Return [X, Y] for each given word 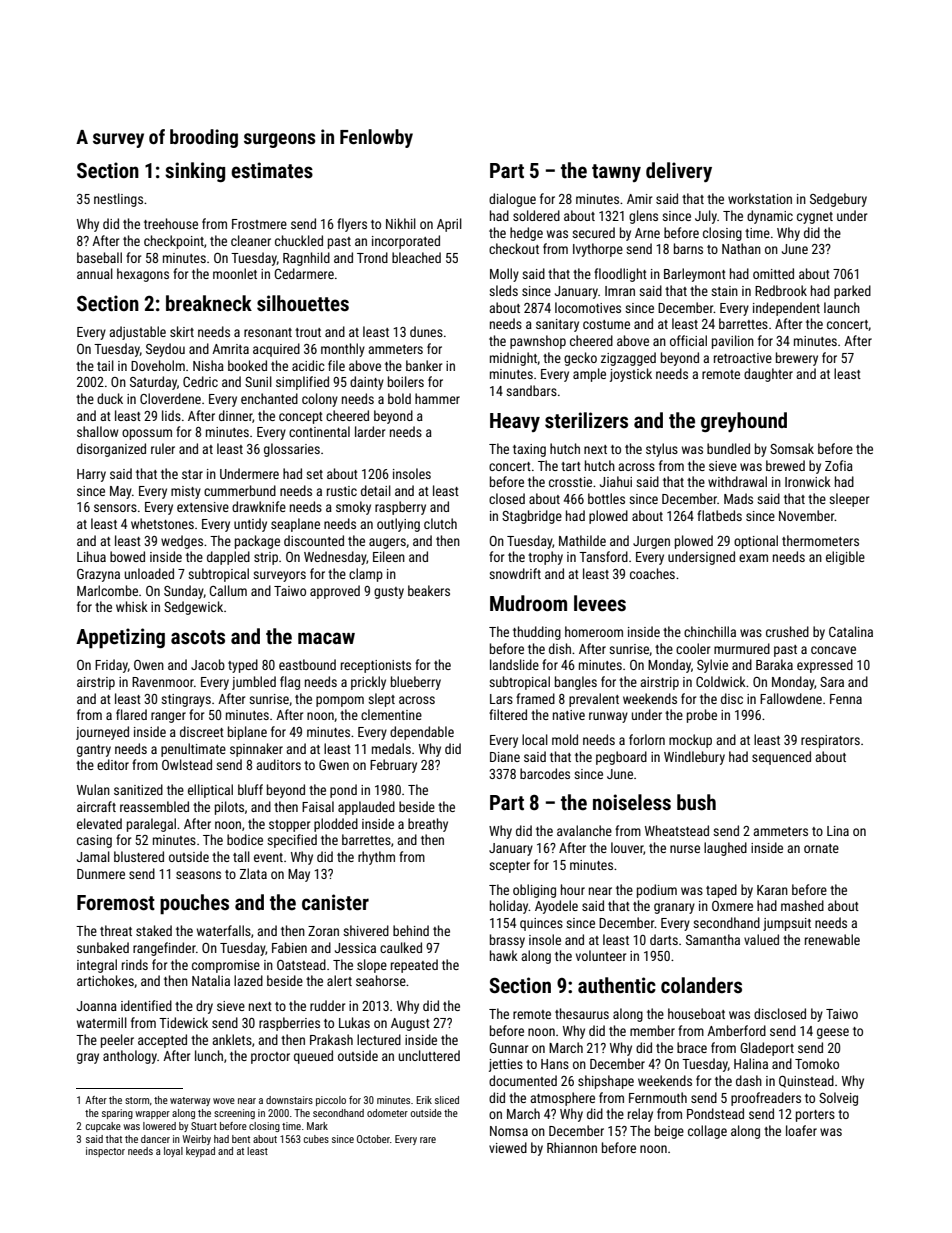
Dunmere [101, 874]
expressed [825, 666]
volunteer [601, 955]
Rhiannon [572, 1147]
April [449, 225]
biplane [247, 733]
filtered [508, 714]
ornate [821, 848]
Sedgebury [838, 200]
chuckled [299, 240]
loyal [173, 1152]
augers [387, 543]
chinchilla [710, 631]
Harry [91, 475]
